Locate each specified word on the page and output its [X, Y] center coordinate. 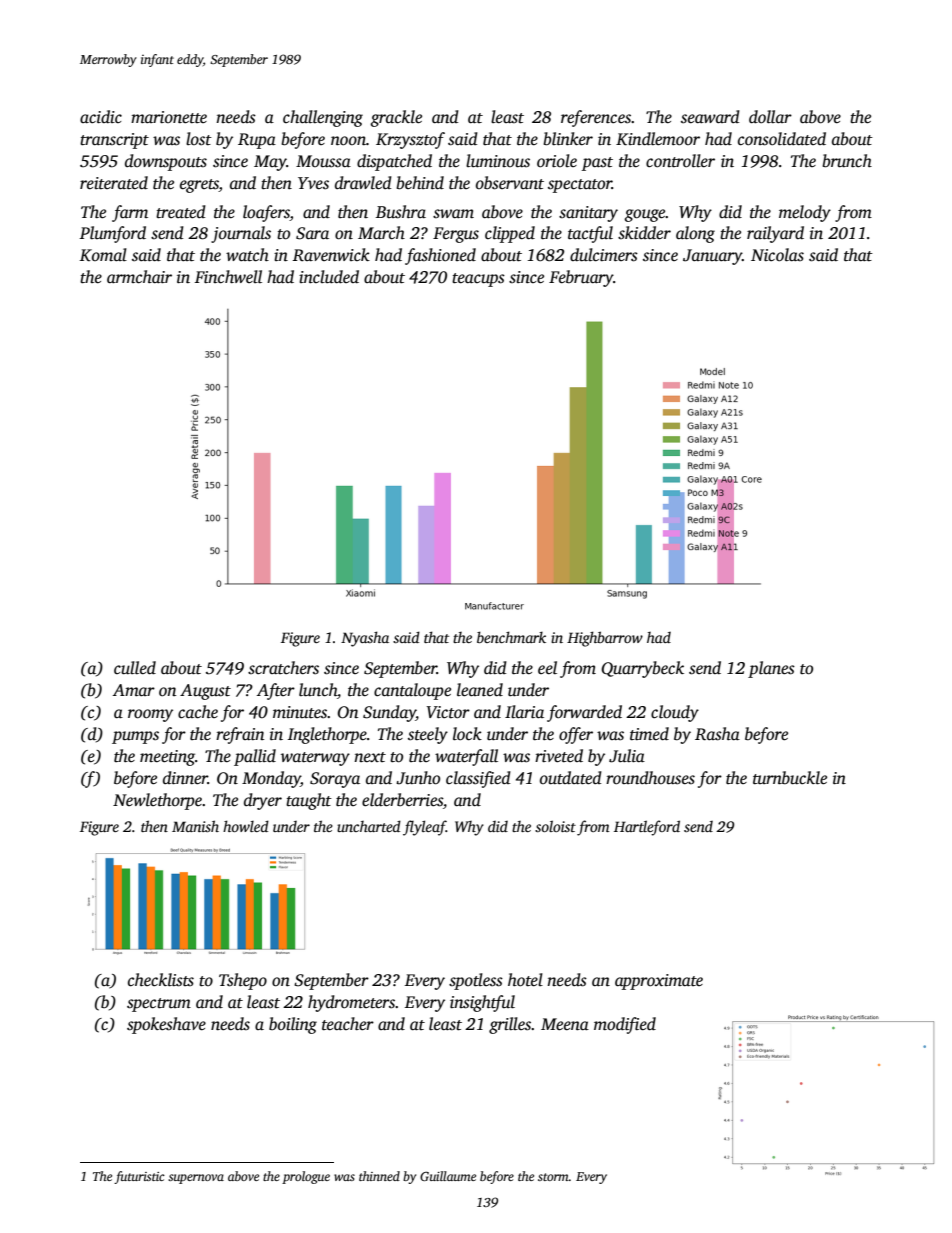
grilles [510, 1025]
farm [130, 213]
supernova [196, 1179]
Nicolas [777, 255]
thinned [379, 1176]
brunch [847, 161]
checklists [161, 980]
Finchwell [228, 277]
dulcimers [604, 255]
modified [625, 1025]
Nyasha [365, 639]
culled [135, 668]
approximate [659, 982]
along [695, 234]
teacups [478, 280]
